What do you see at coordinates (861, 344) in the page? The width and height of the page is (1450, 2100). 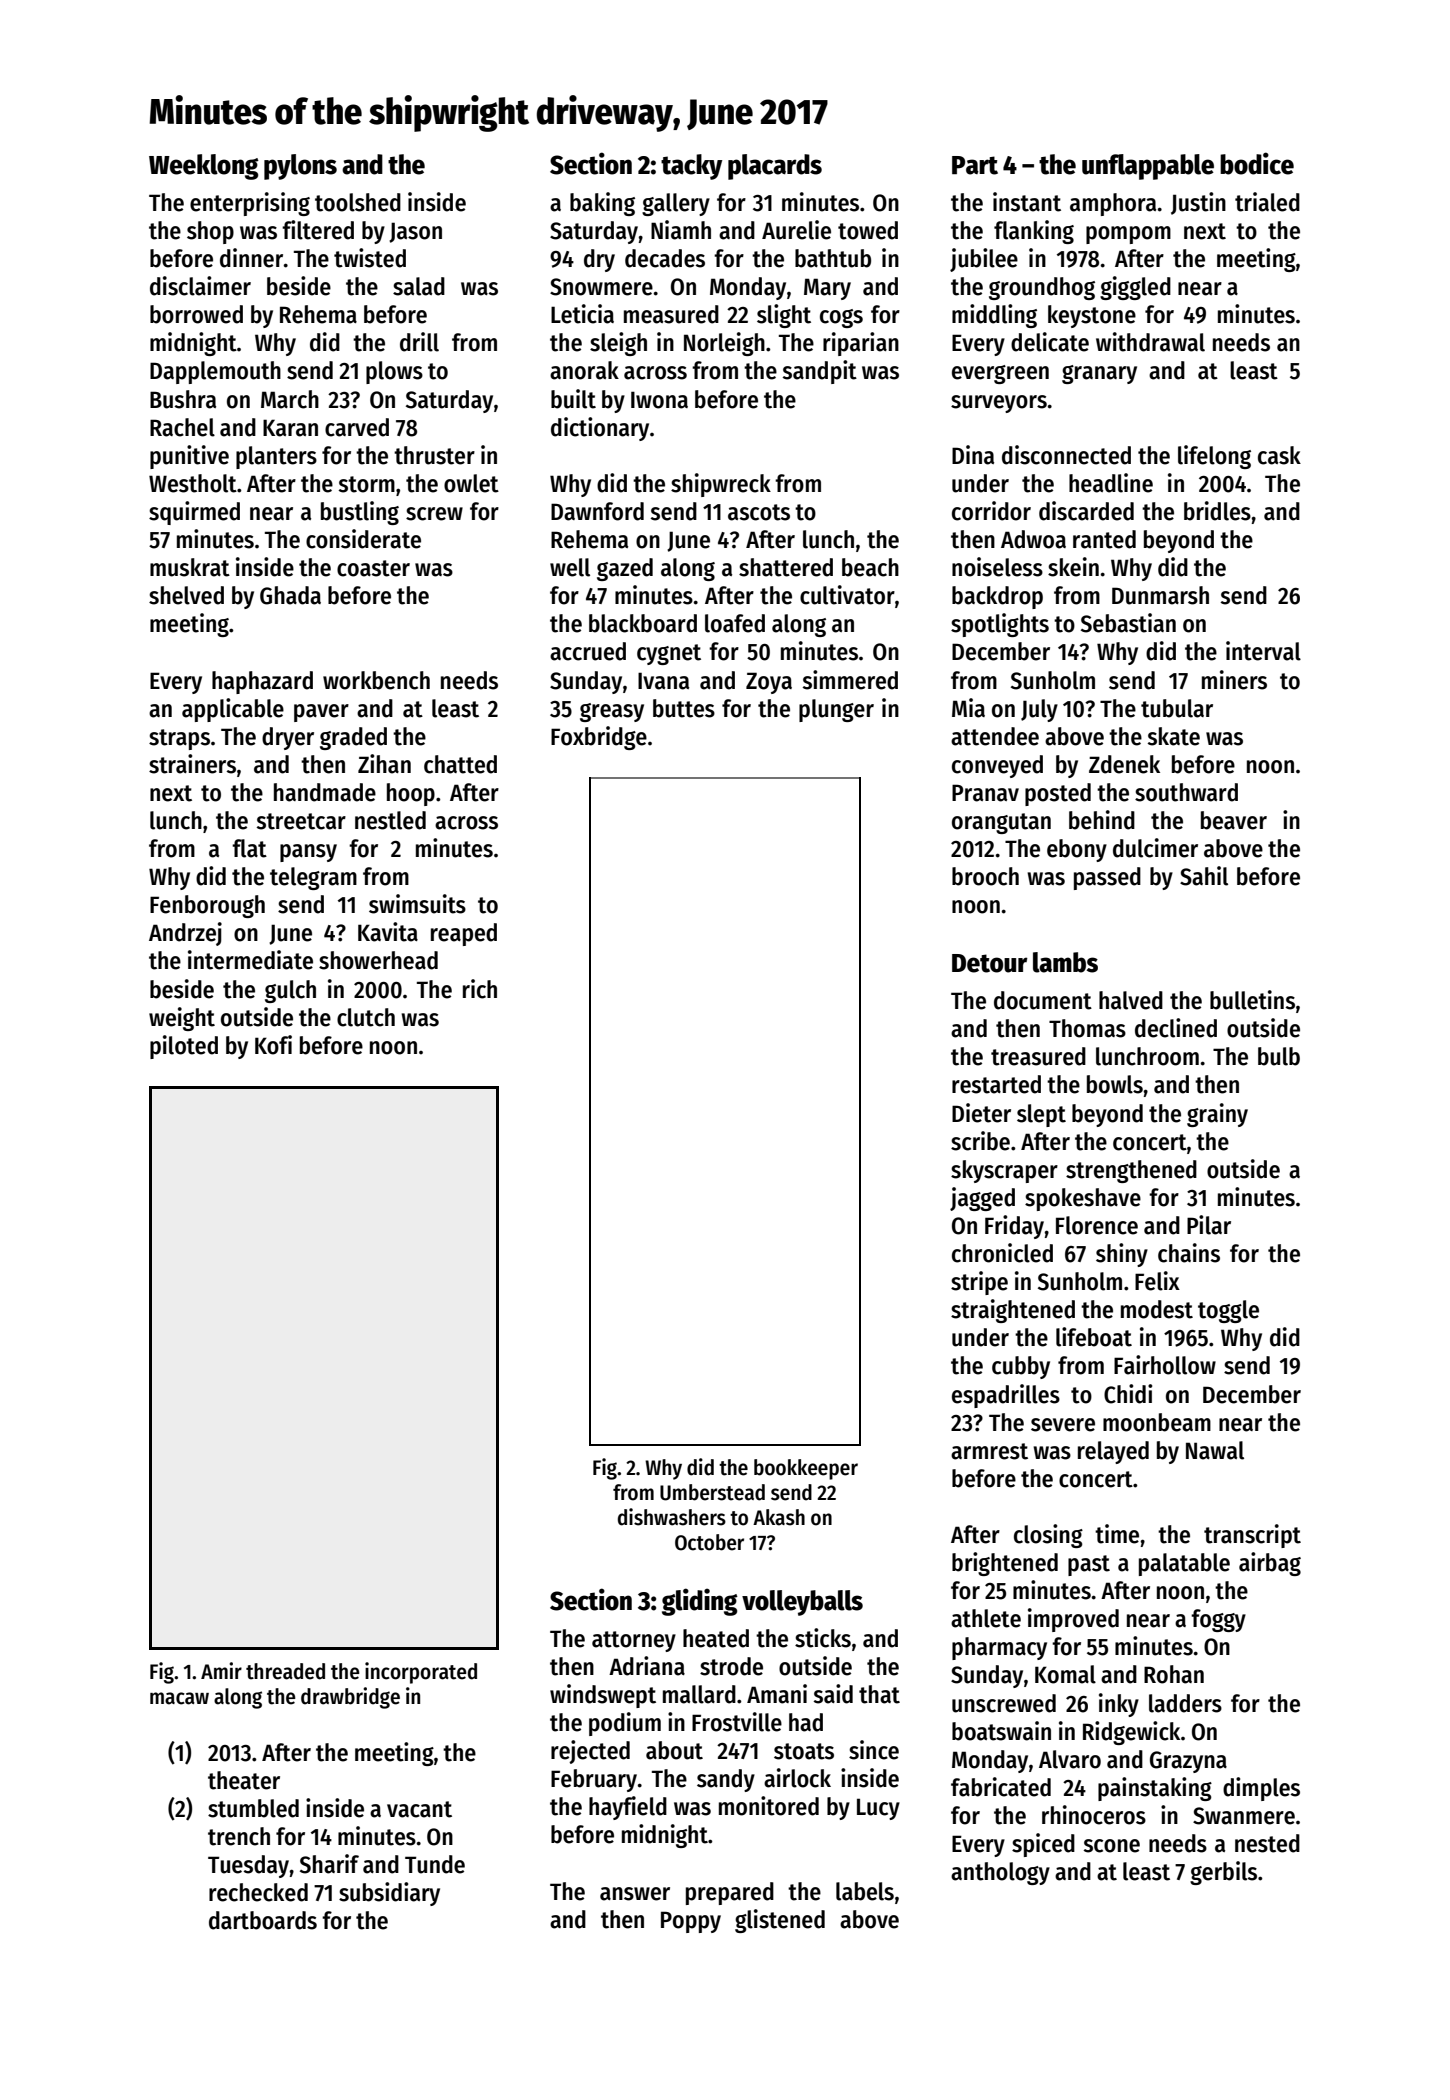 I see `riparian` at bounding box center [861, 344].
